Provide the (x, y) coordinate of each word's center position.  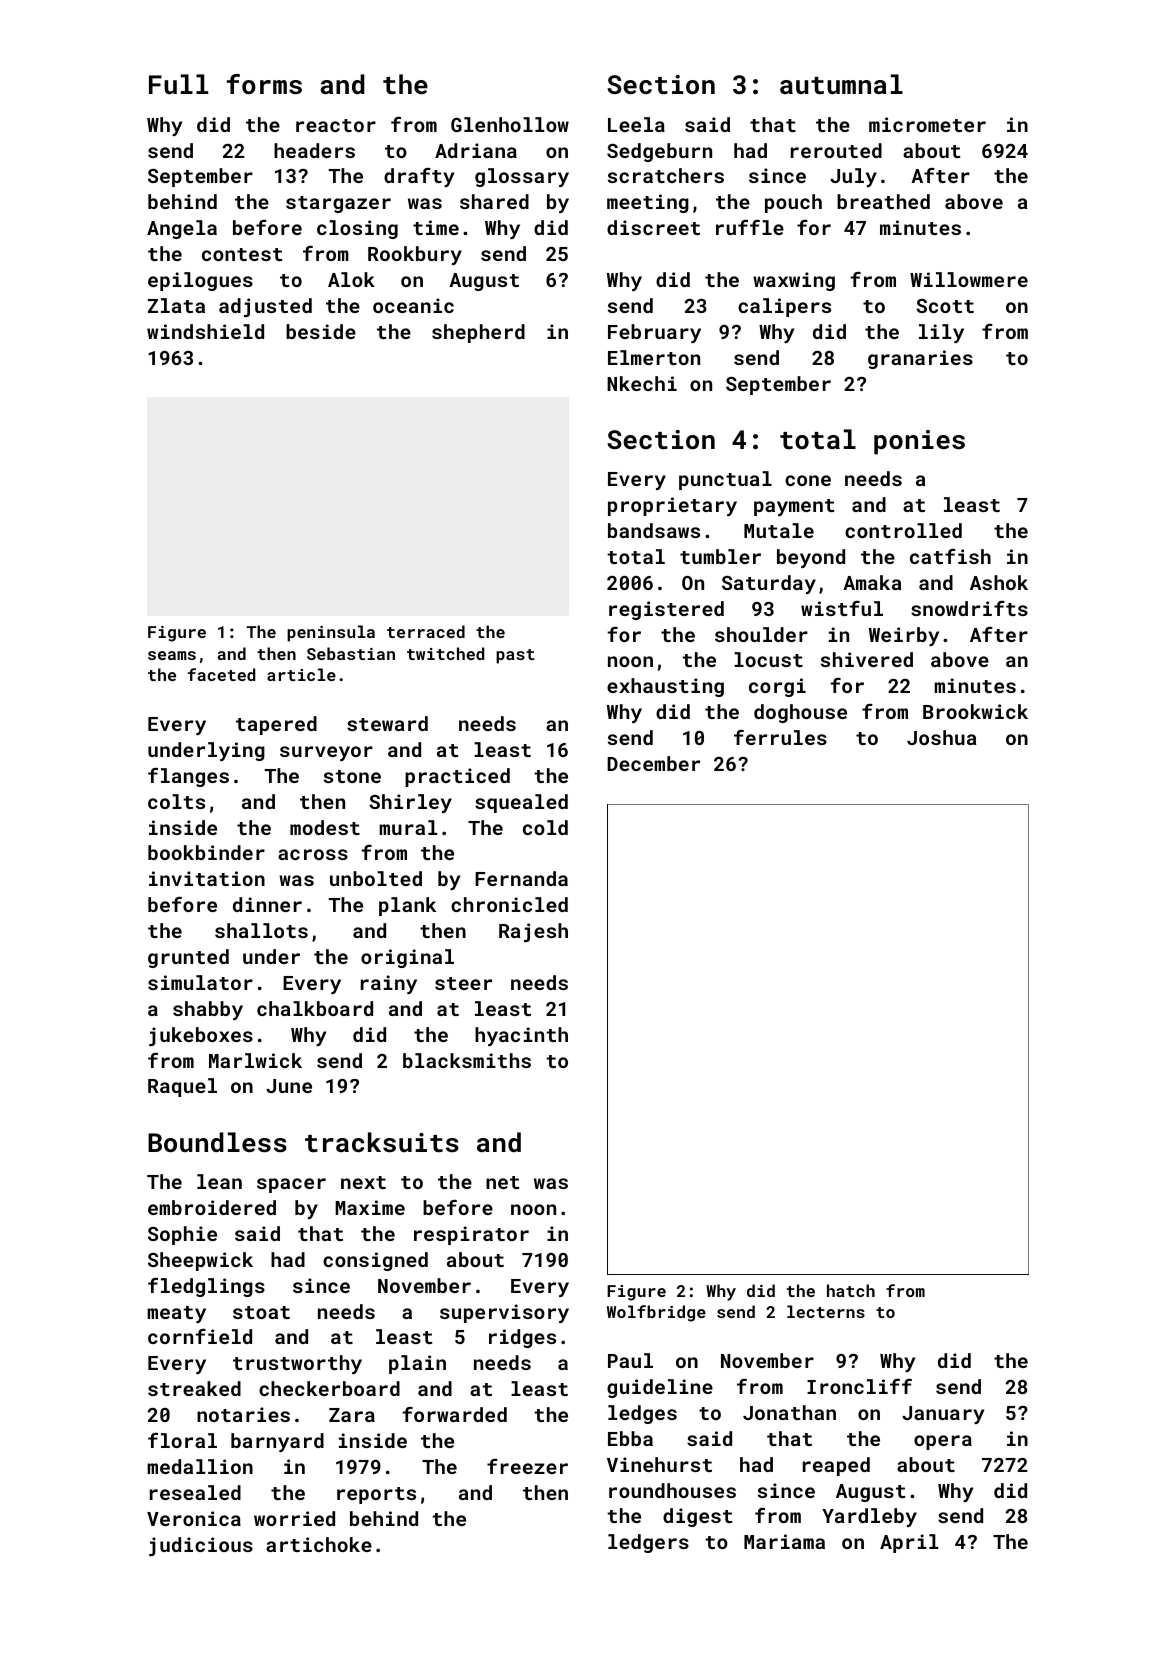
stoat (261, 1312)
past (515, 656)
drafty (419, 177)
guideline (660, 1388)
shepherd (478, 333)
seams (172, 655)
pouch (793, 203)
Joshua (941, 737)
